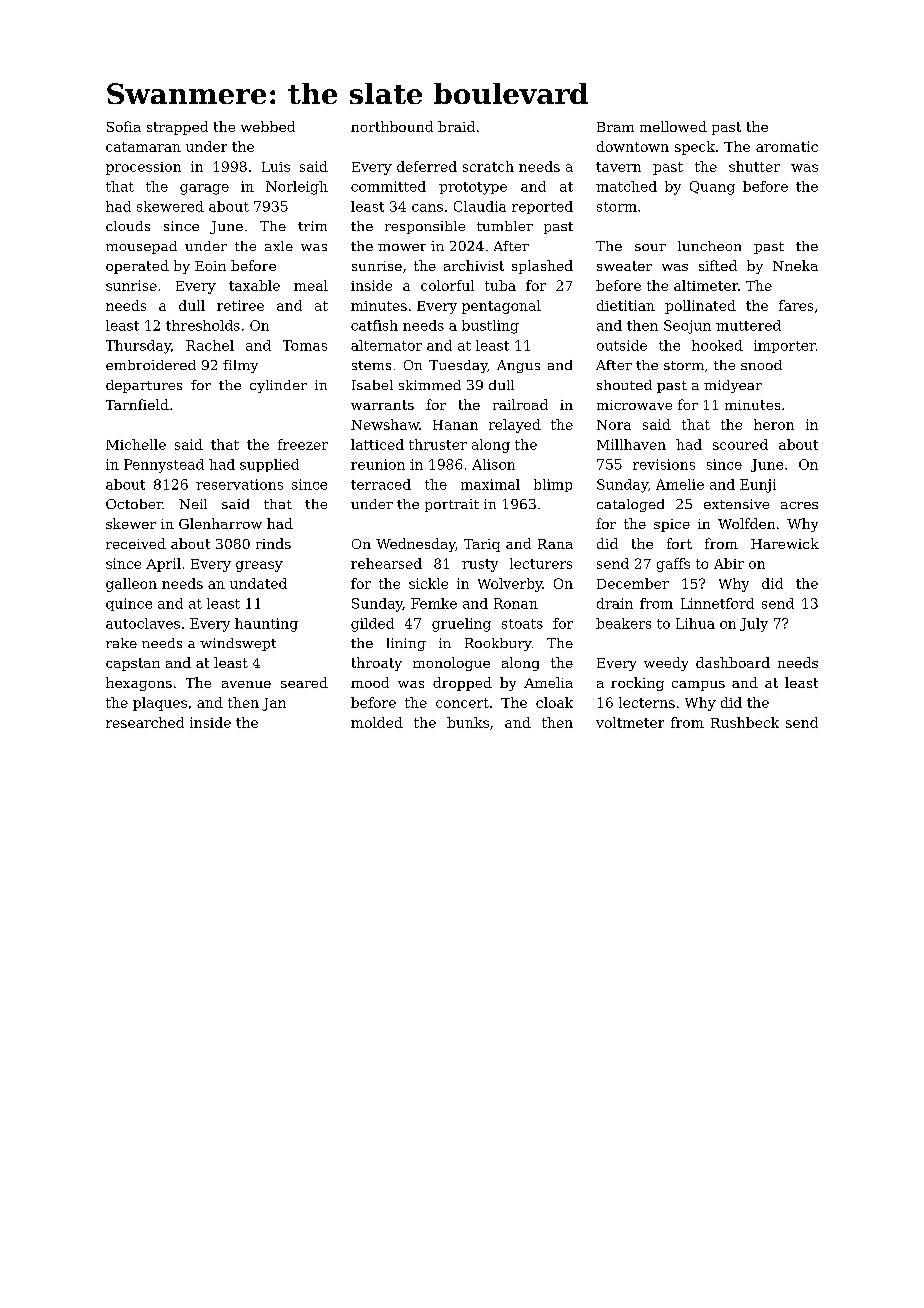 The image size is (924, 1308). Describe the element at coordinates (386, 345) in the screenshot. I see `alternator` at that location.
